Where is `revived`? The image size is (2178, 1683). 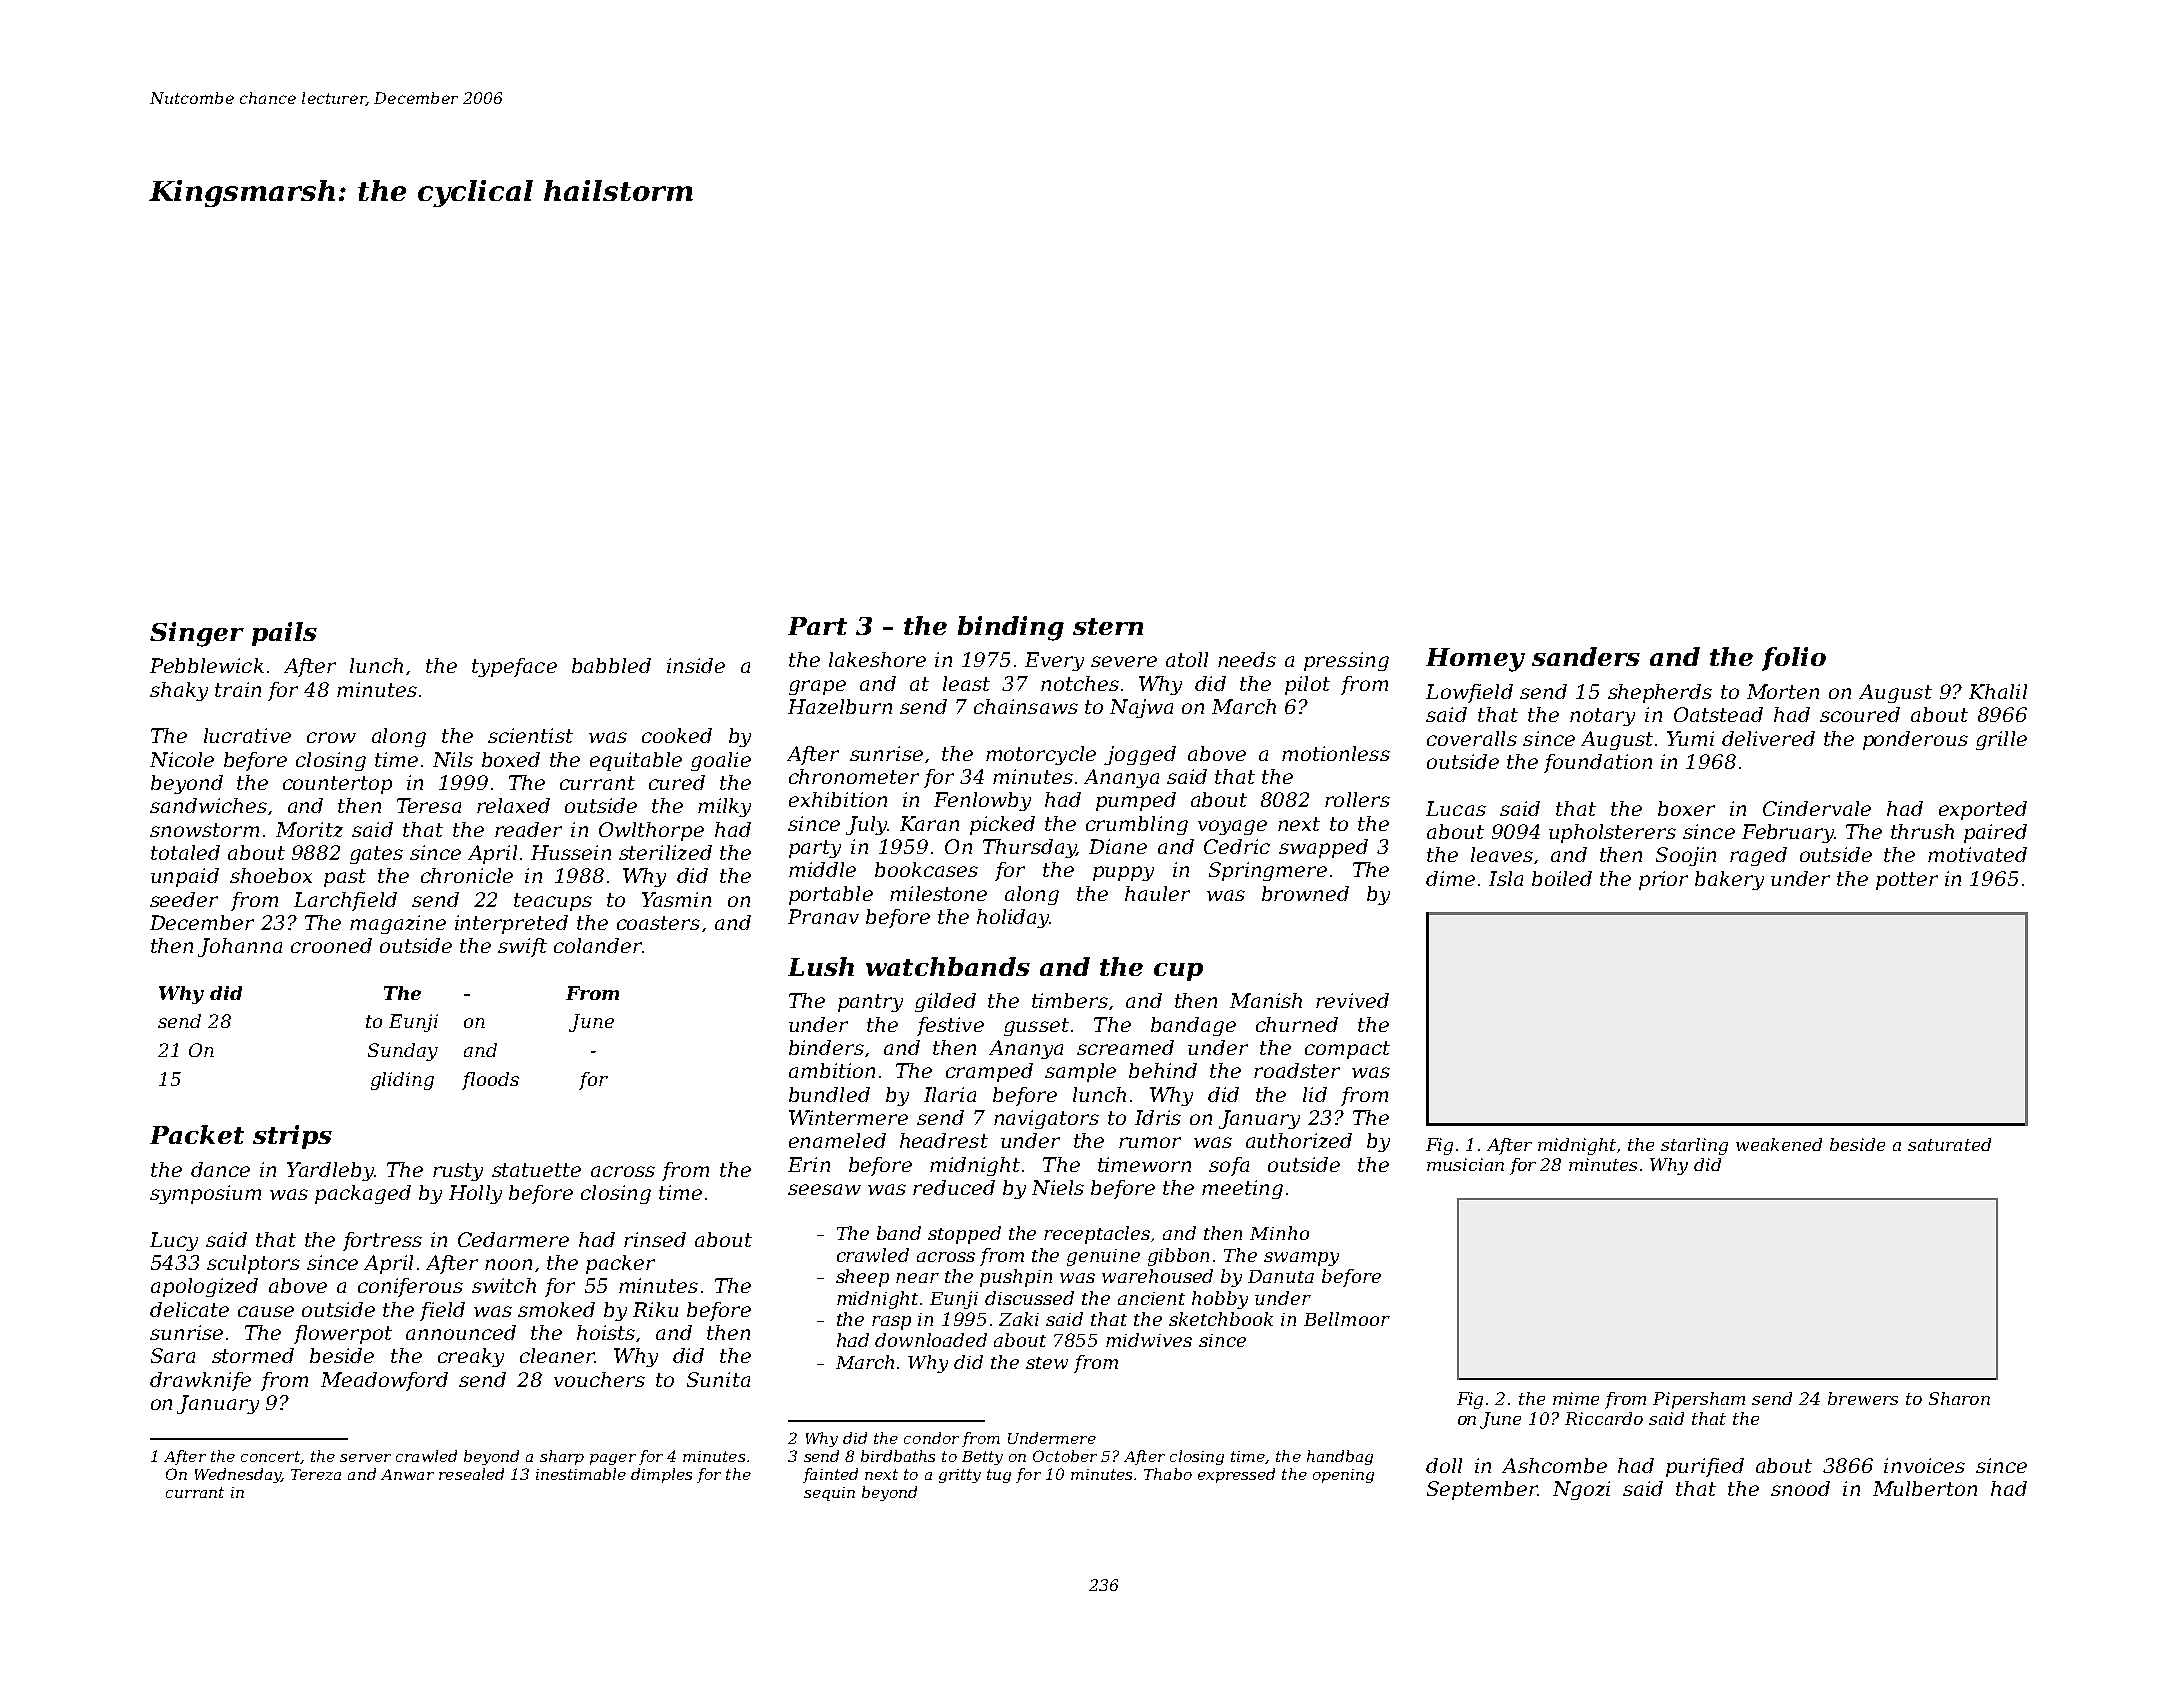 revived is located at coordinates (1352, 1000).
